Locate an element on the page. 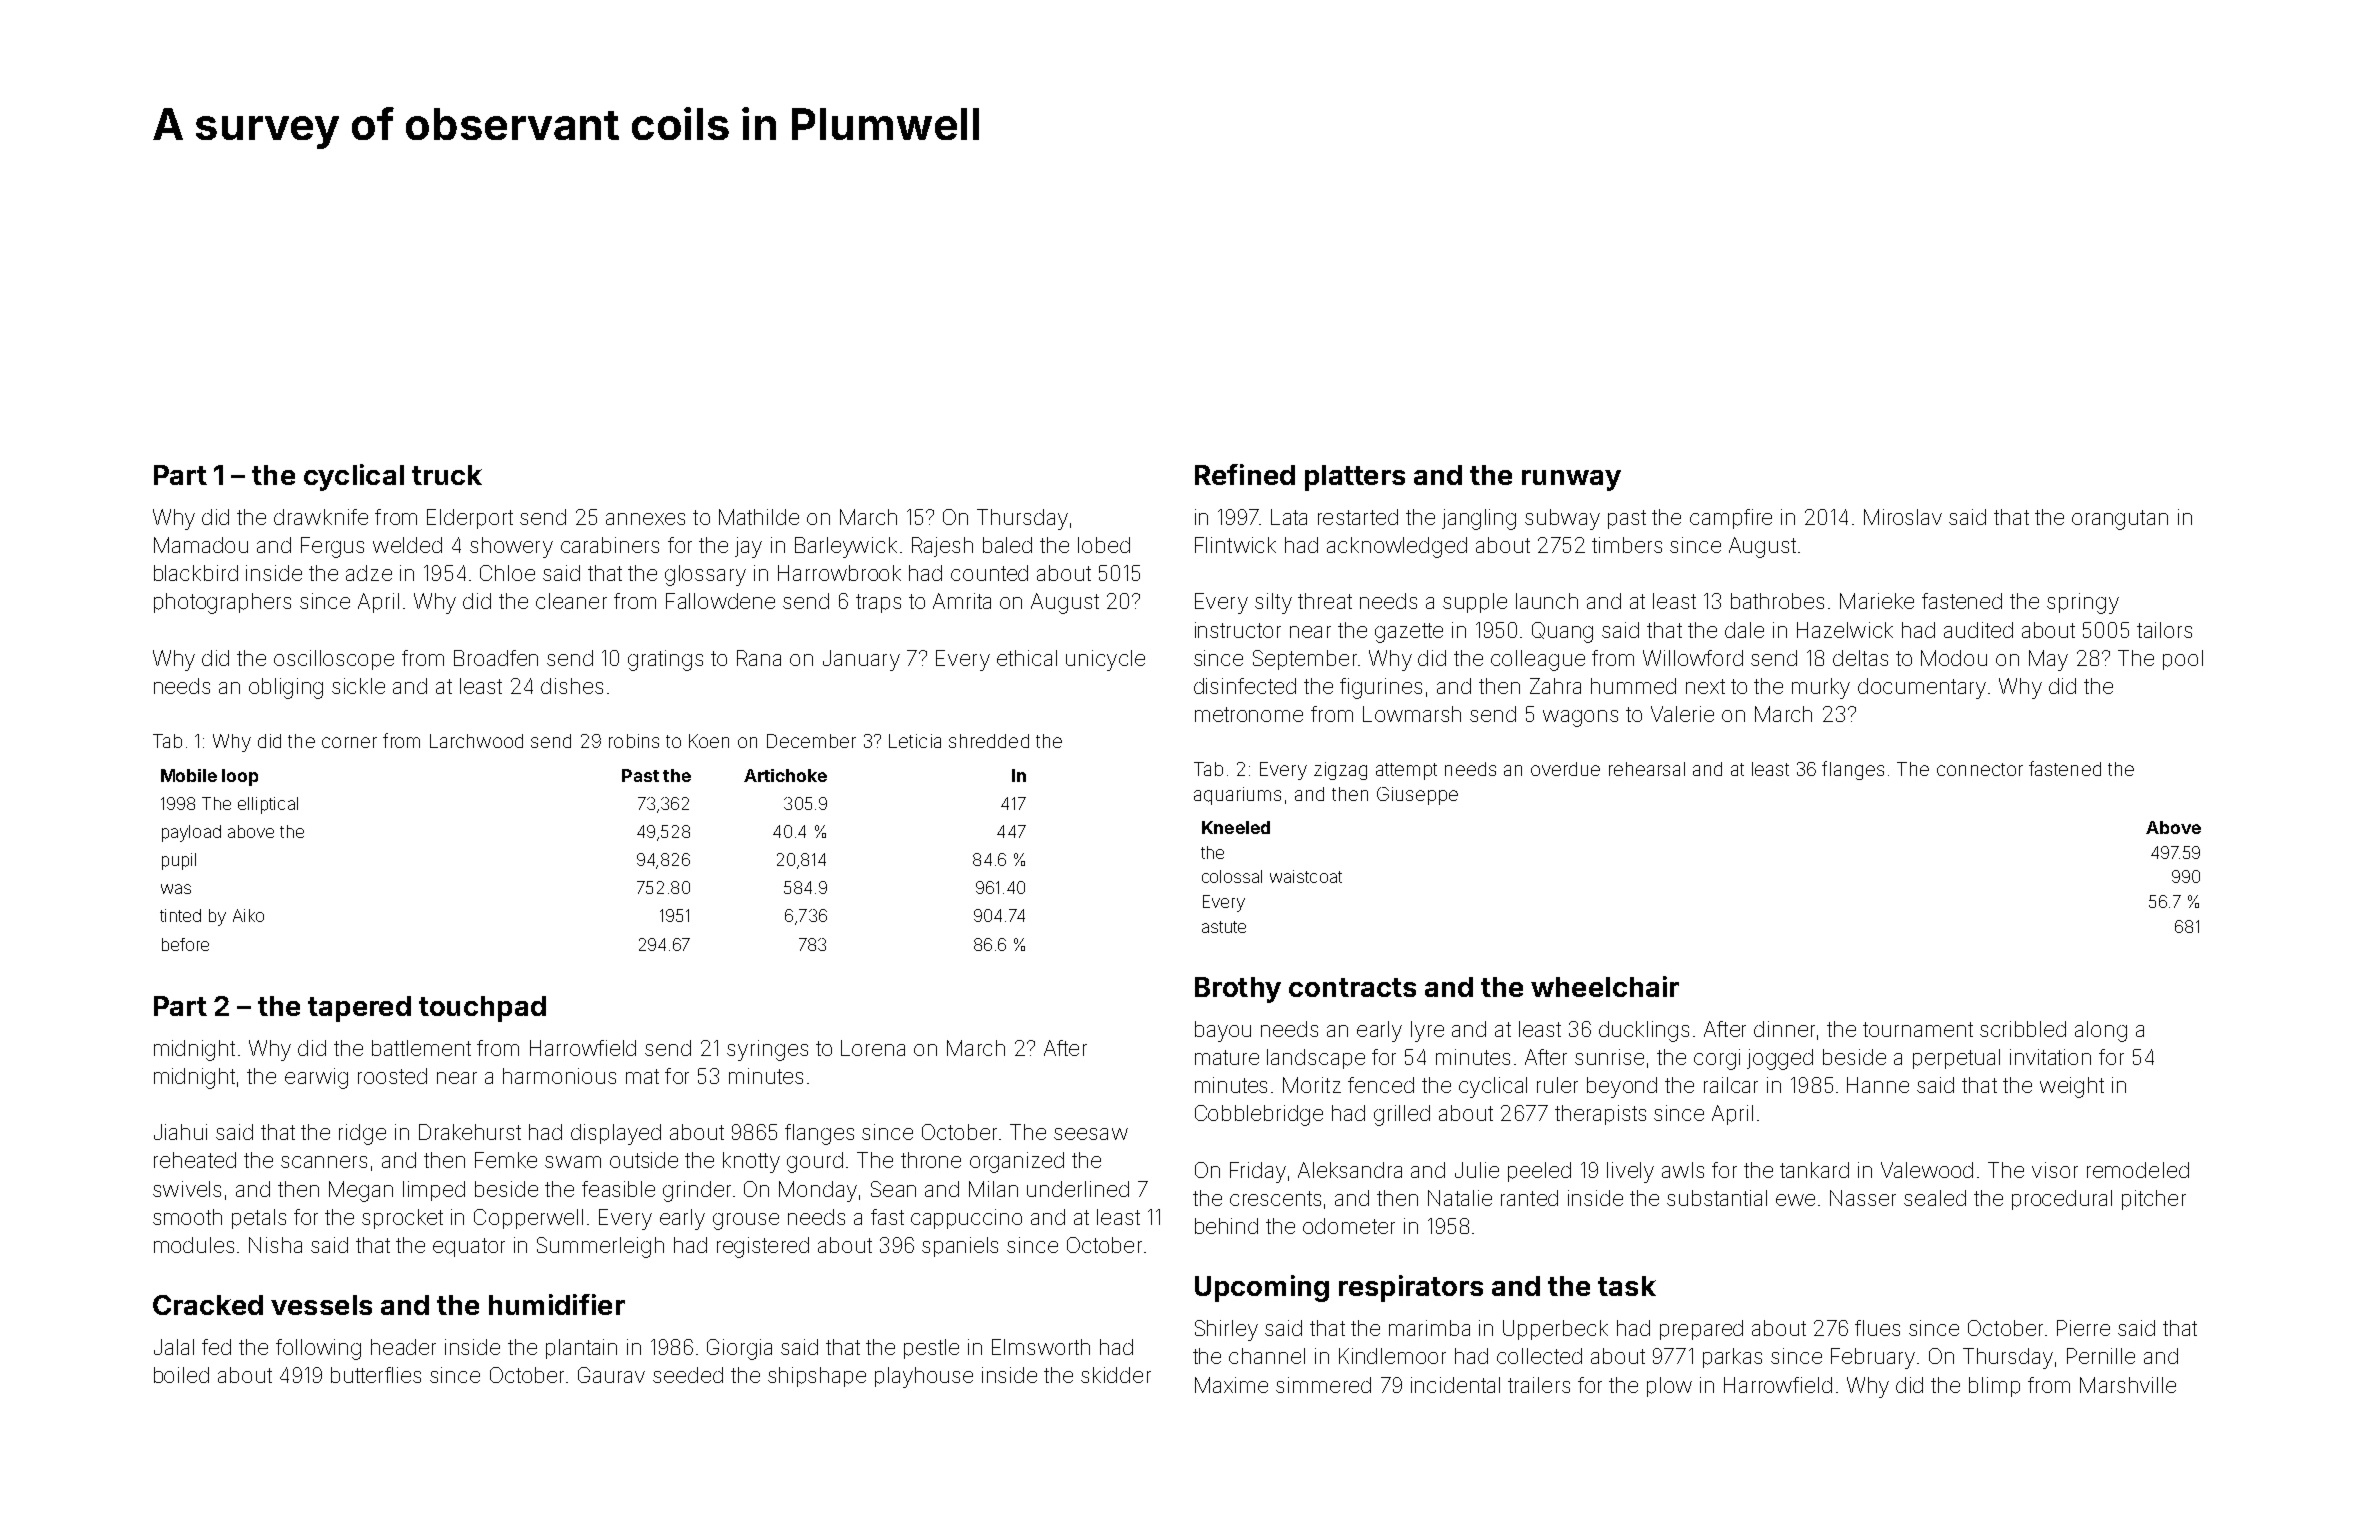 This page has height=1527, width=2361. earwig is located at coordinates (316, 1078).
